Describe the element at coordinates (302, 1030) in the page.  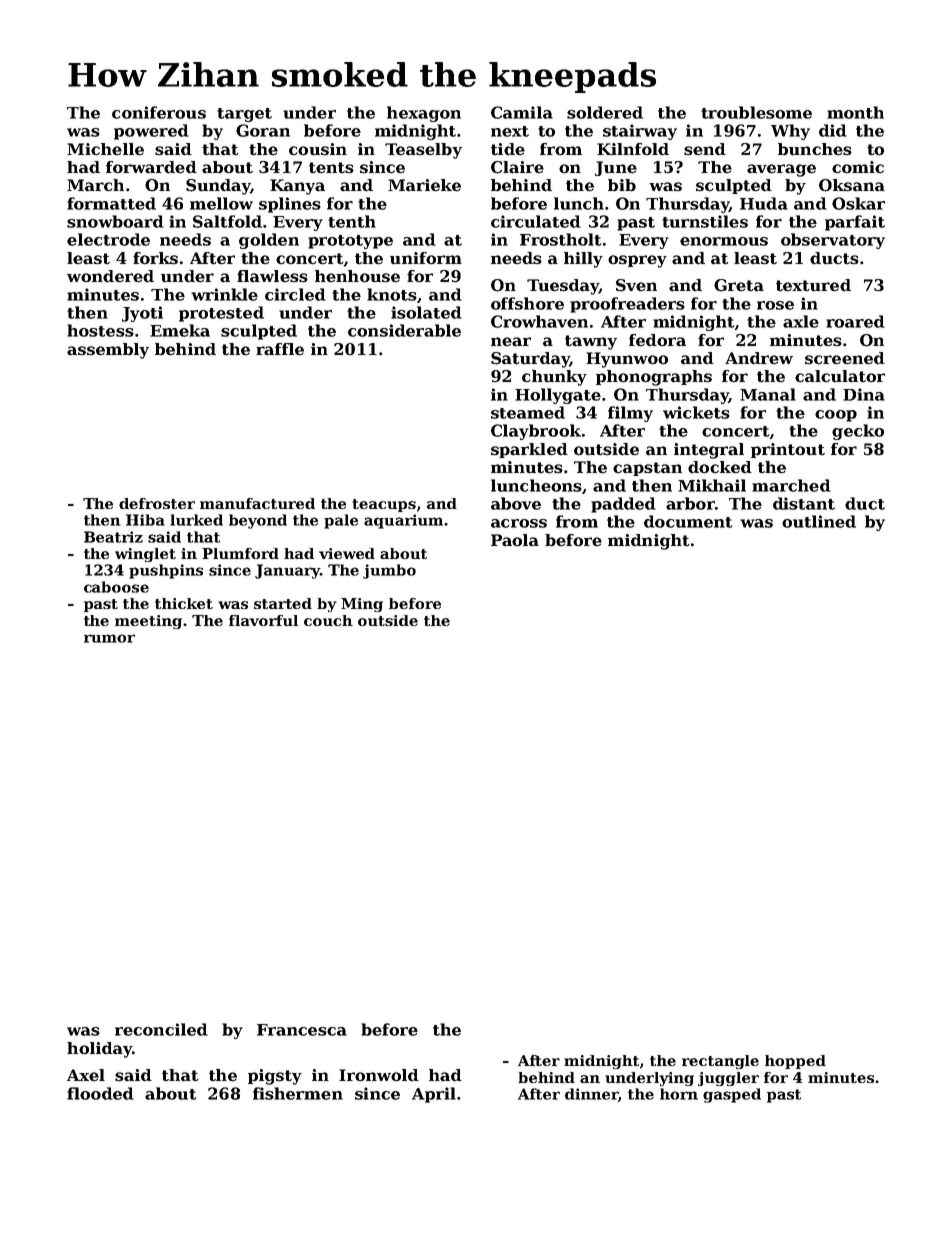
I see `Francesca` at that location.
